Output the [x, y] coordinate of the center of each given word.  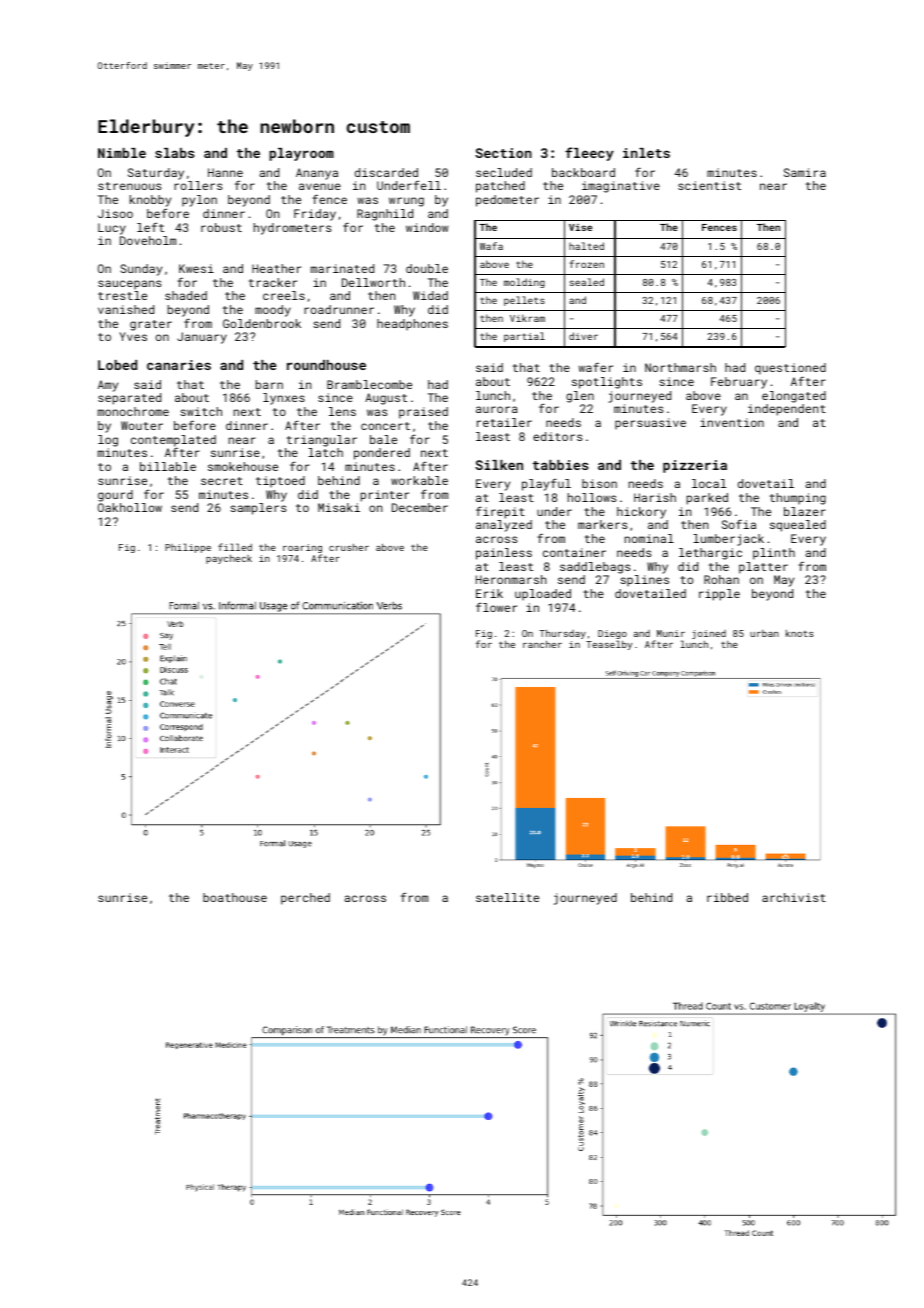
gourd [115, 496]
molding [524, 283]
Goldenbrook [262, 323]
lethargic [710, 554]
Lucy [112, 229]
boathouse [235, 897]
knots [800, 633]
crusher [349, 547]
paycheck [229, 559]
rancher [542, 644]
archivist [794, 897]
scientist [709, 185]
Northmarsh [680, 367]
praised [423, 413]
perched [305, 899]
